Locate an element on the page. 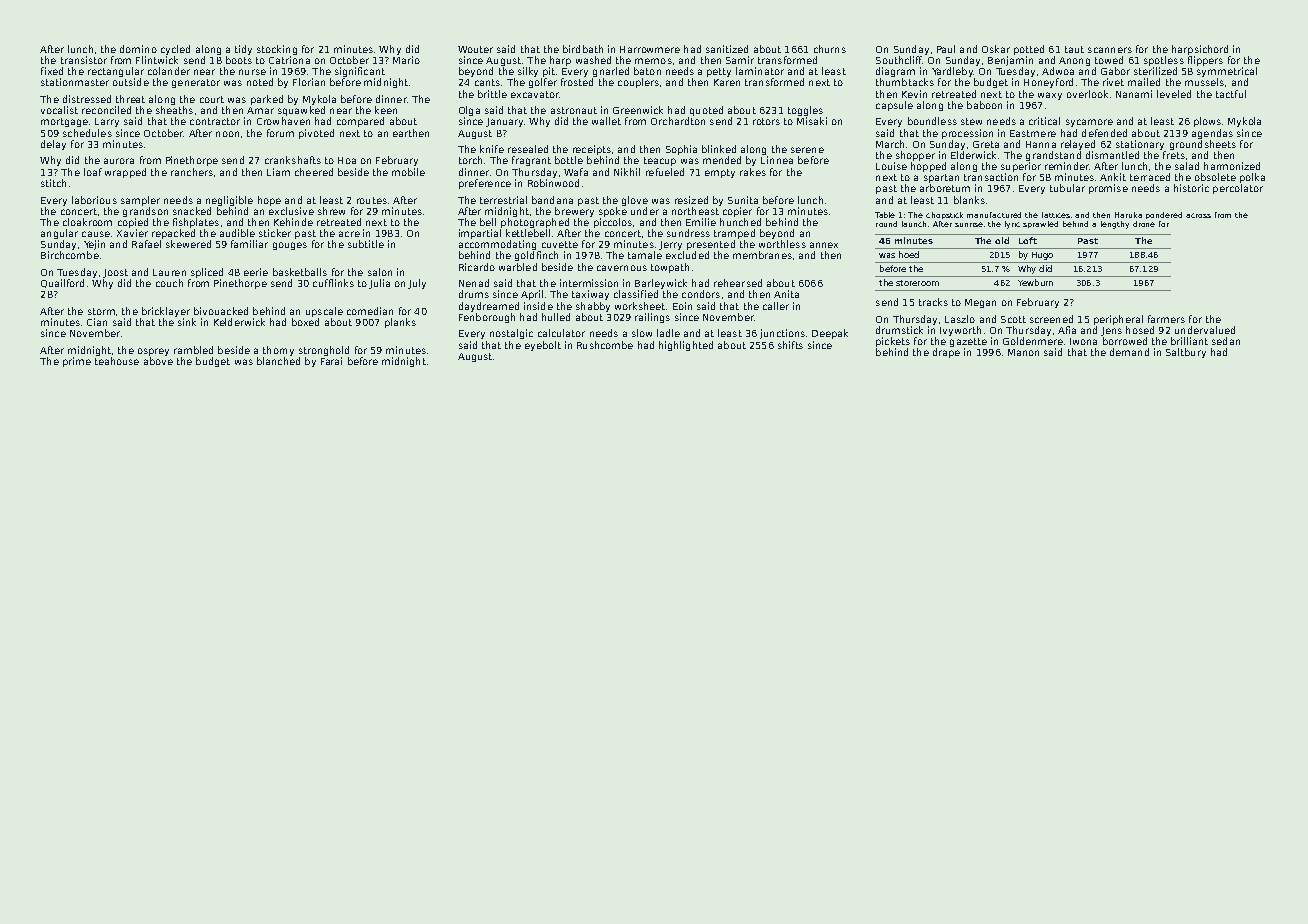 This image has height=924, width=1308. transaction is located at coordinates (991, 177).
